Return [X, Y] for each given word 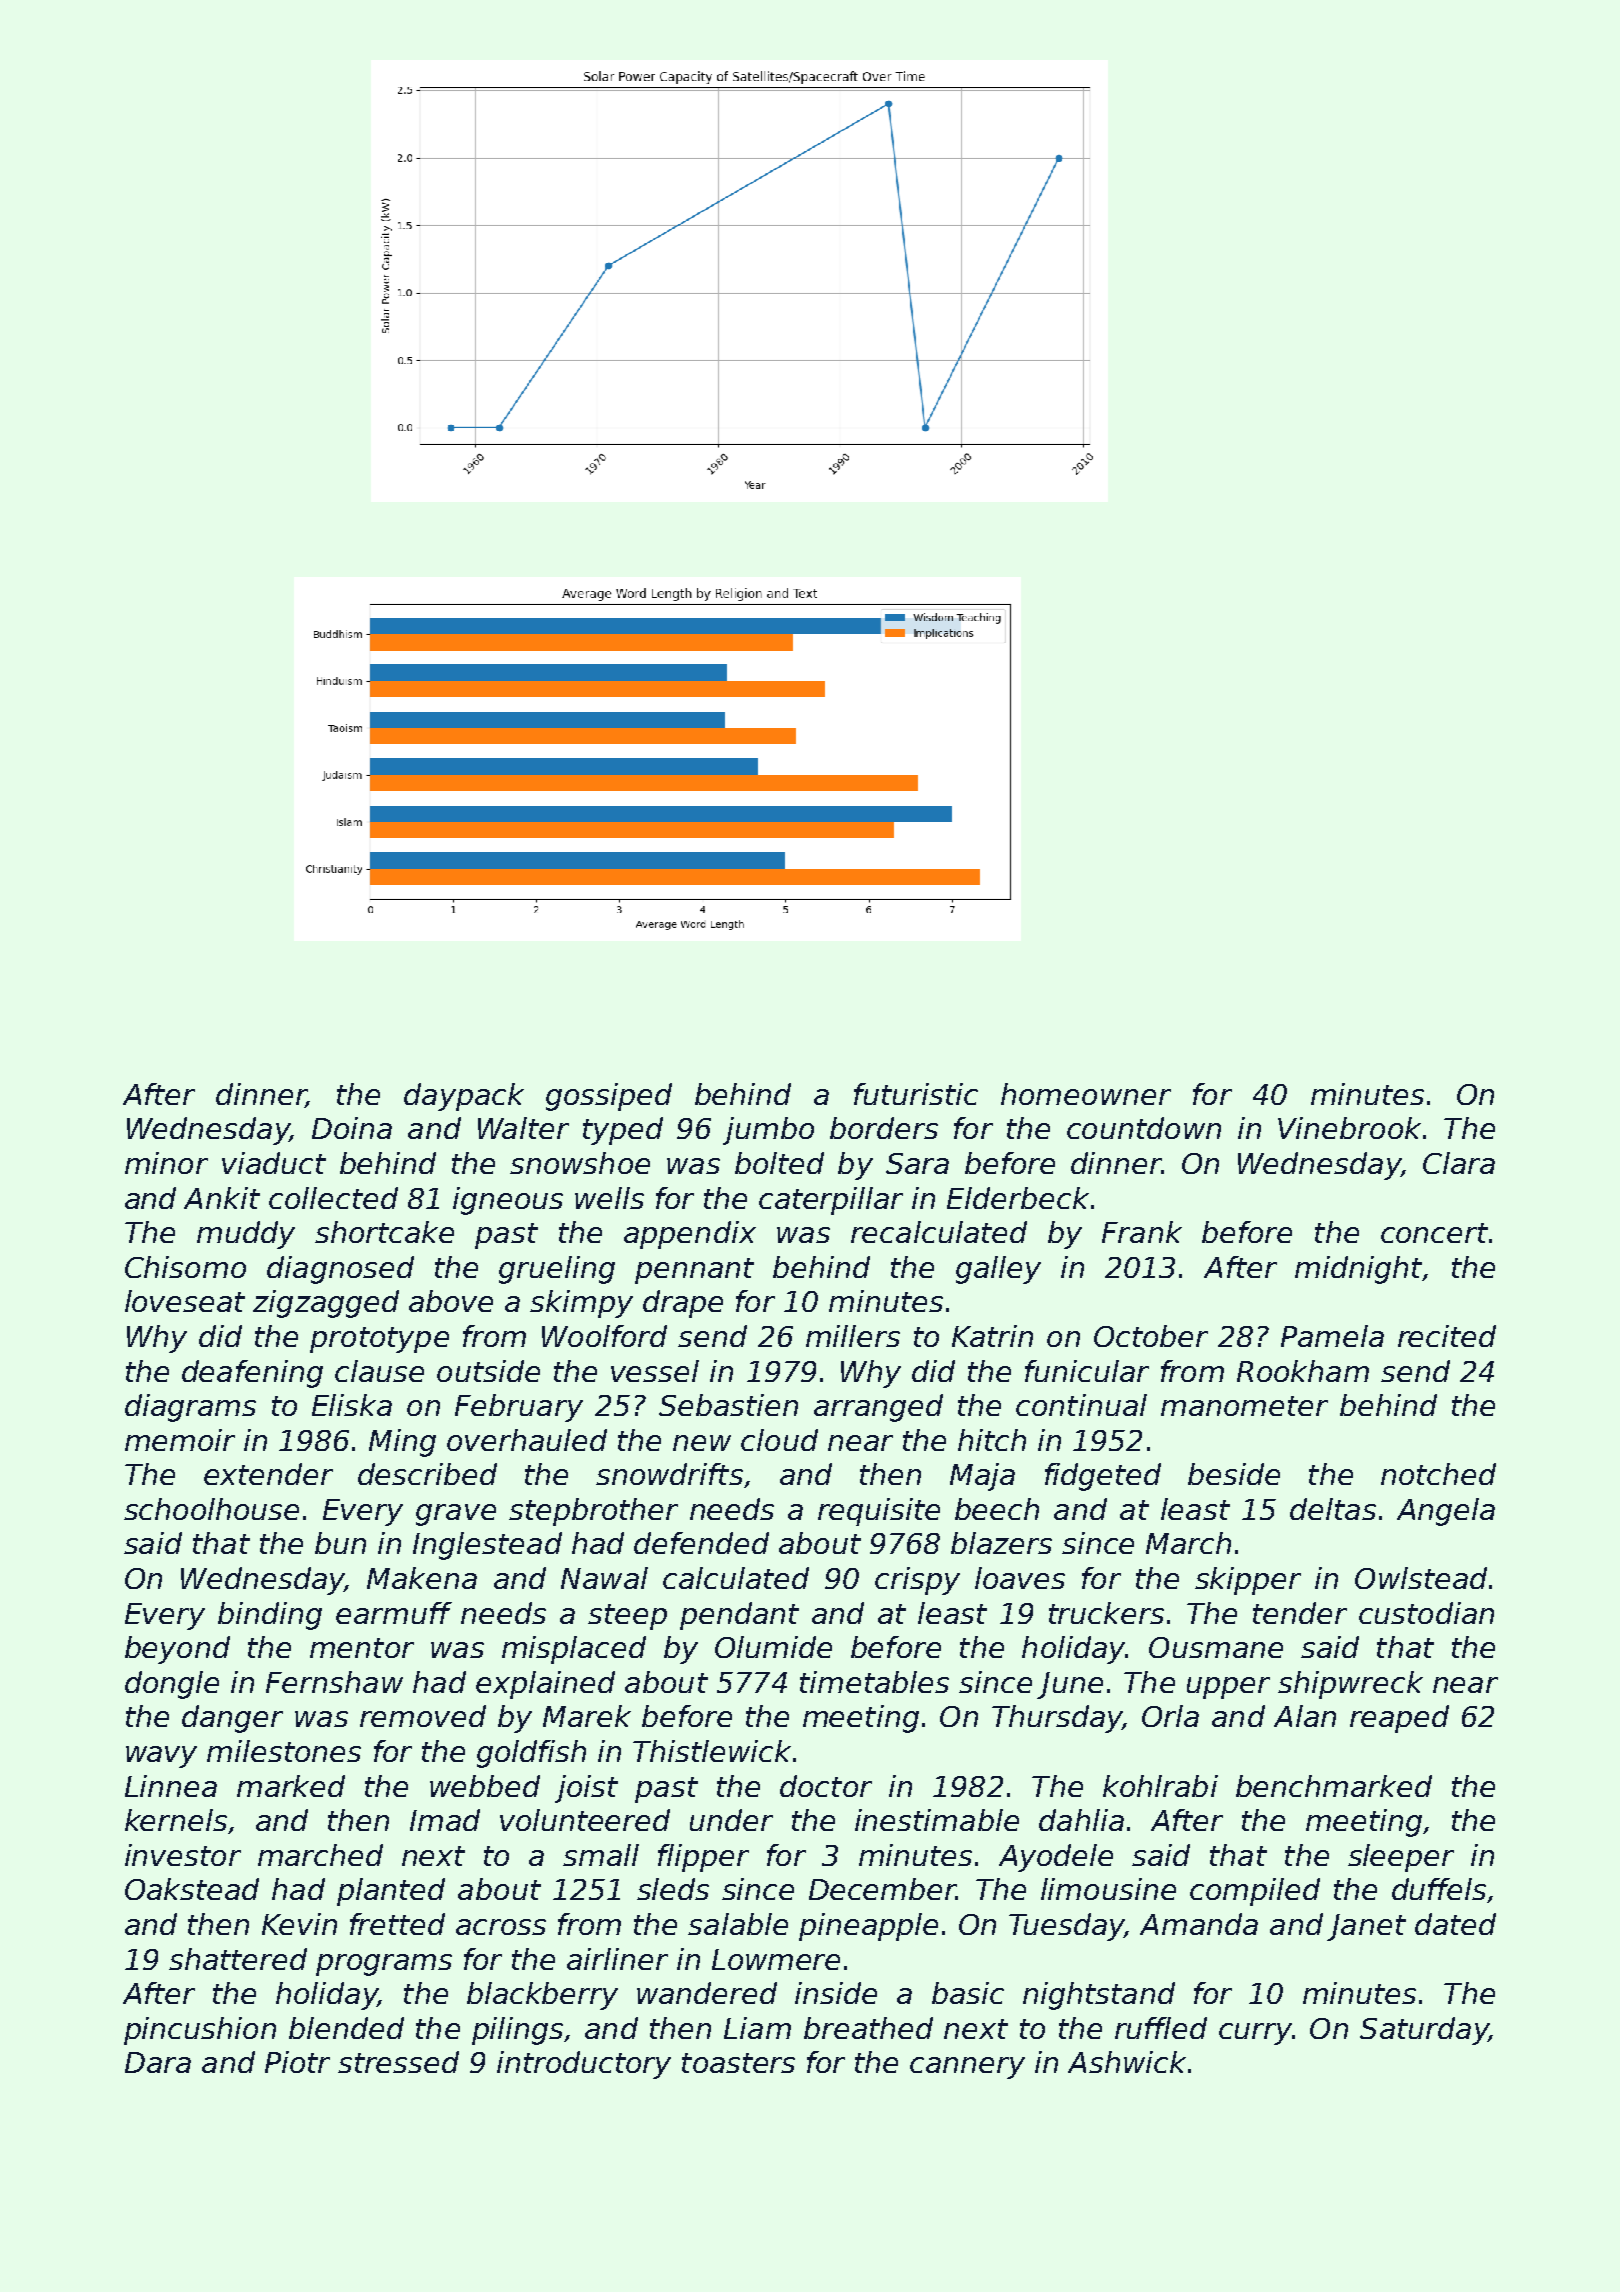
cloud [779, 1440]
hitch [992, 1440]
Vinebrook [1349, 1128]
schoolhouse [211, 1509]
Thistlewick [712, 1751]
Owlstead [1421, 1578]
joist [586, 1789]
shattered [238, 1959]
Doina [352, 1128]
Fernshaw [334, 1682]
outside [488, 1371]
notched [1438, 1474]
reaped [1399, 1719]
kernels [176, 1820]
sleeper [1401, 1858]
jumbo [768, 1131]
